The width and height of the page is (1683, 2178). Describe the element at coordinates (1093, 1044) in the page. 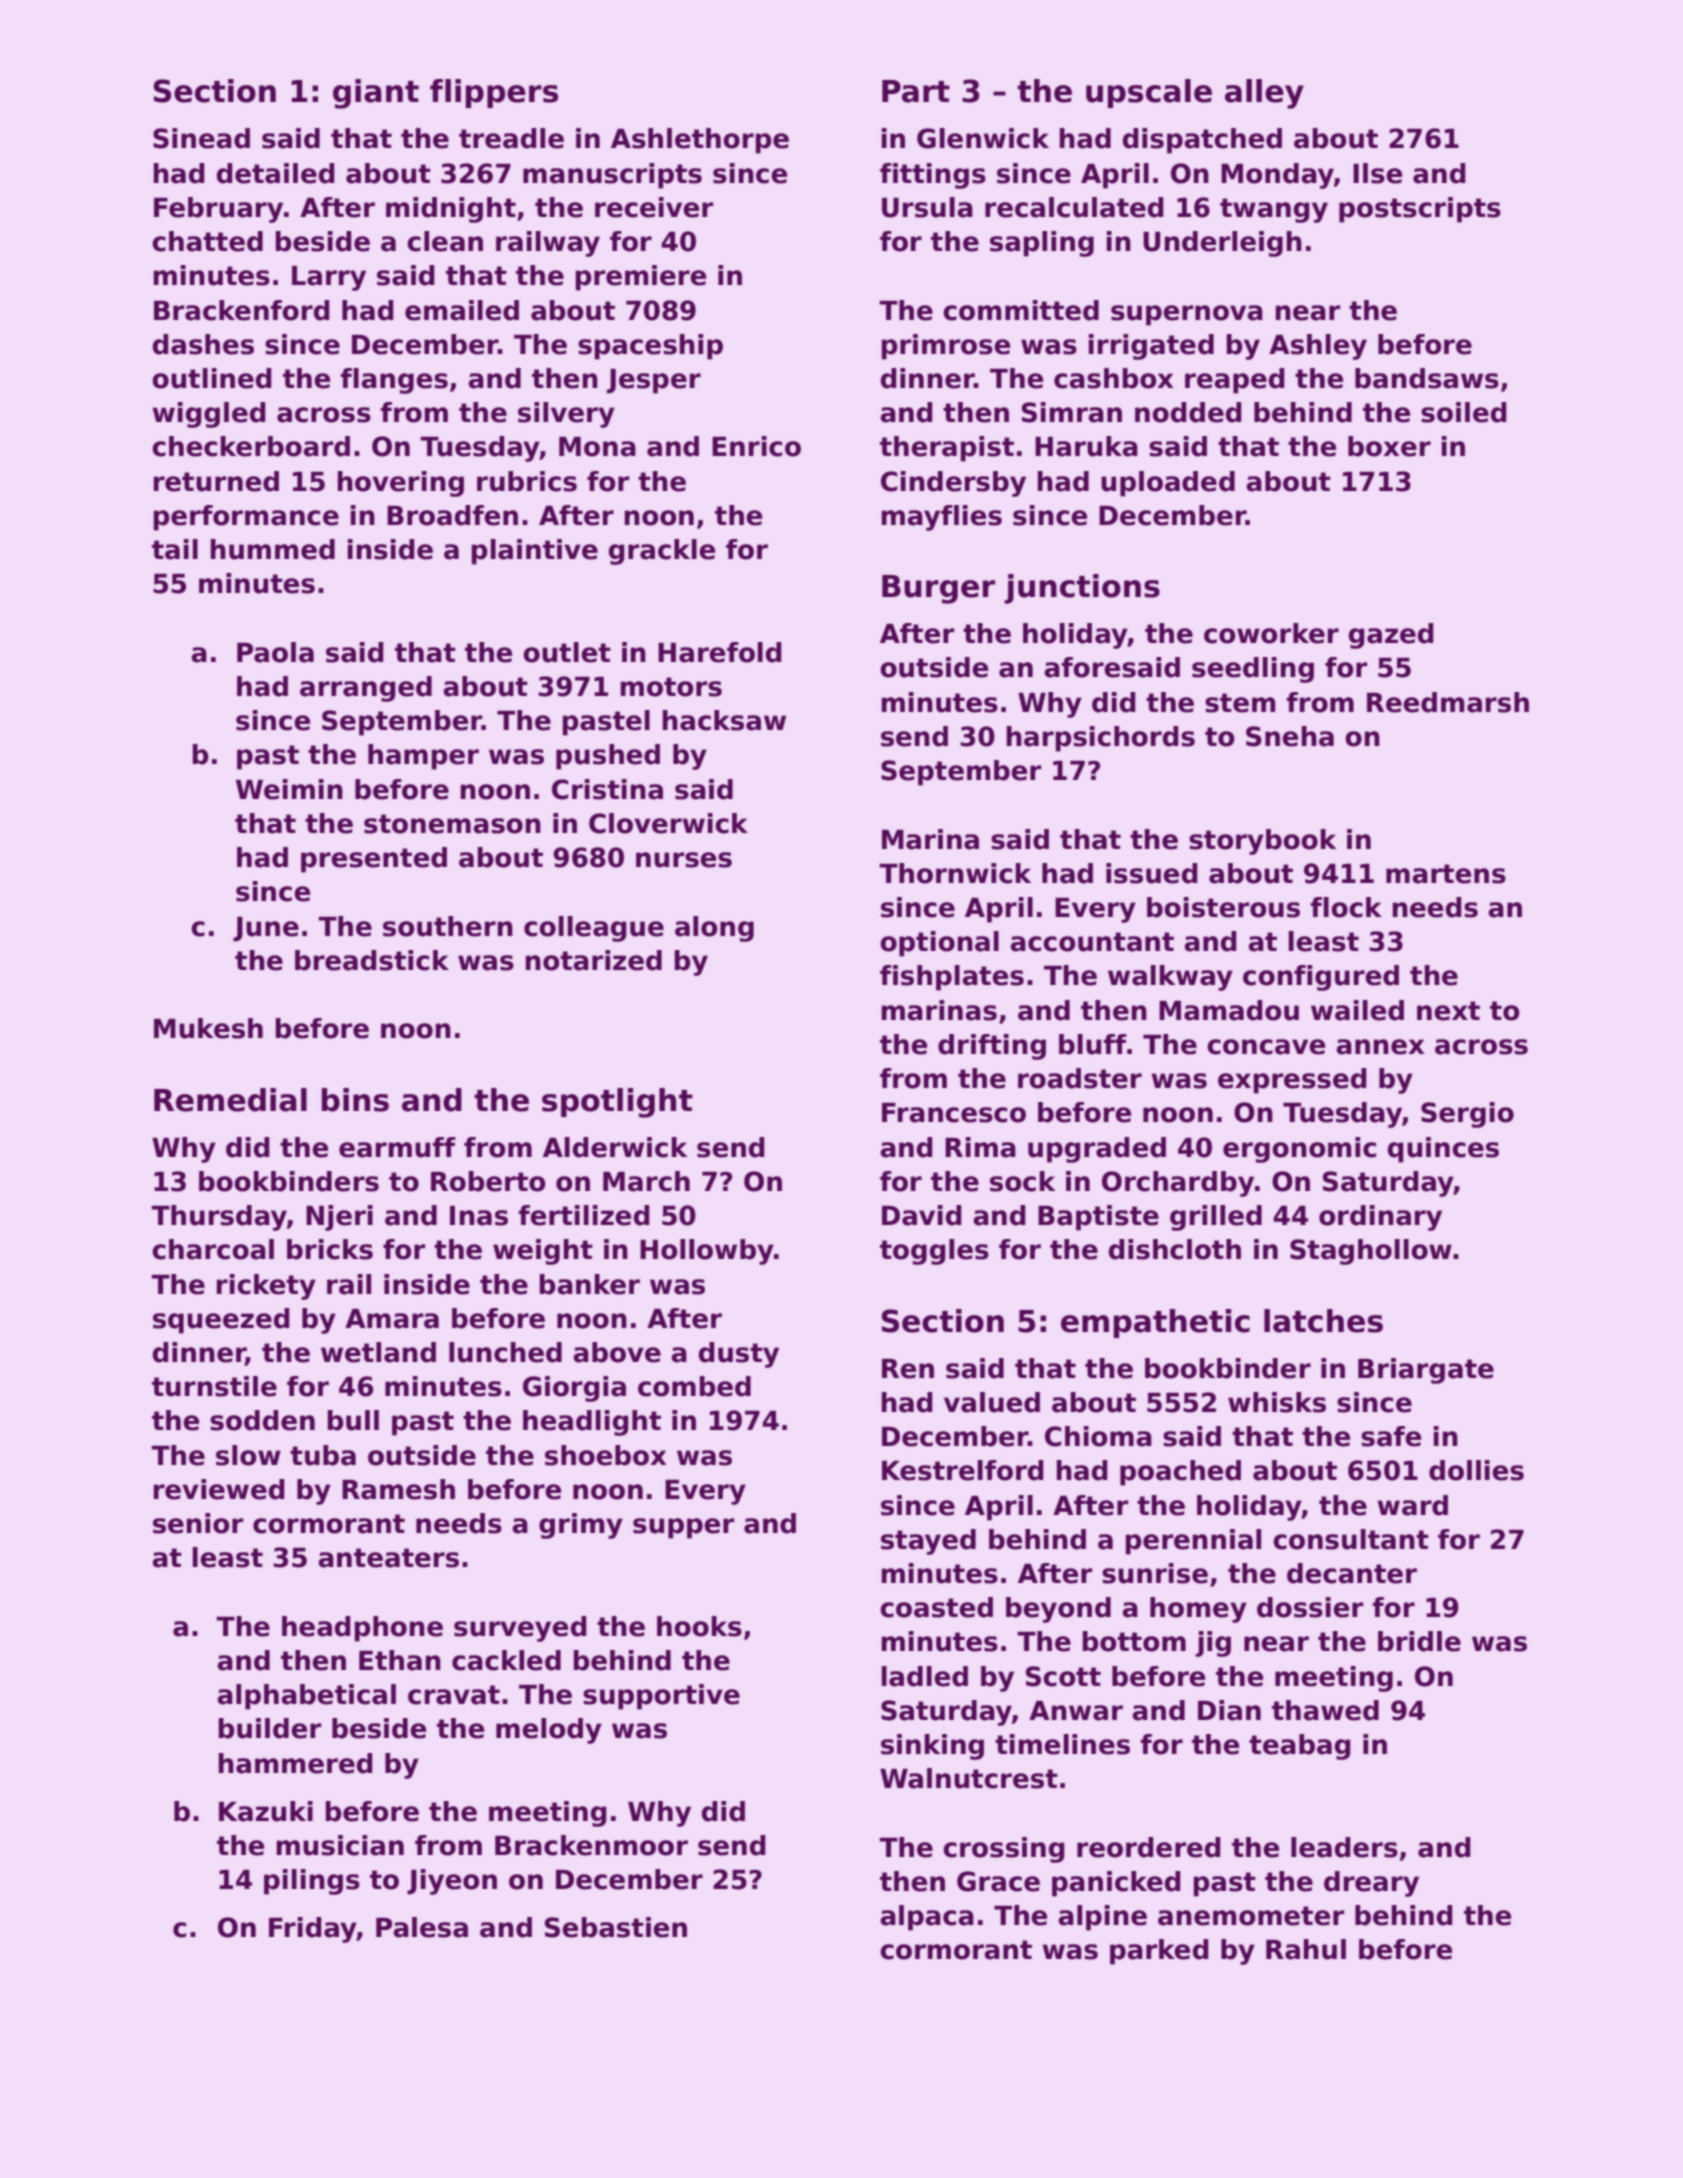

I see `bluff` at that location.
